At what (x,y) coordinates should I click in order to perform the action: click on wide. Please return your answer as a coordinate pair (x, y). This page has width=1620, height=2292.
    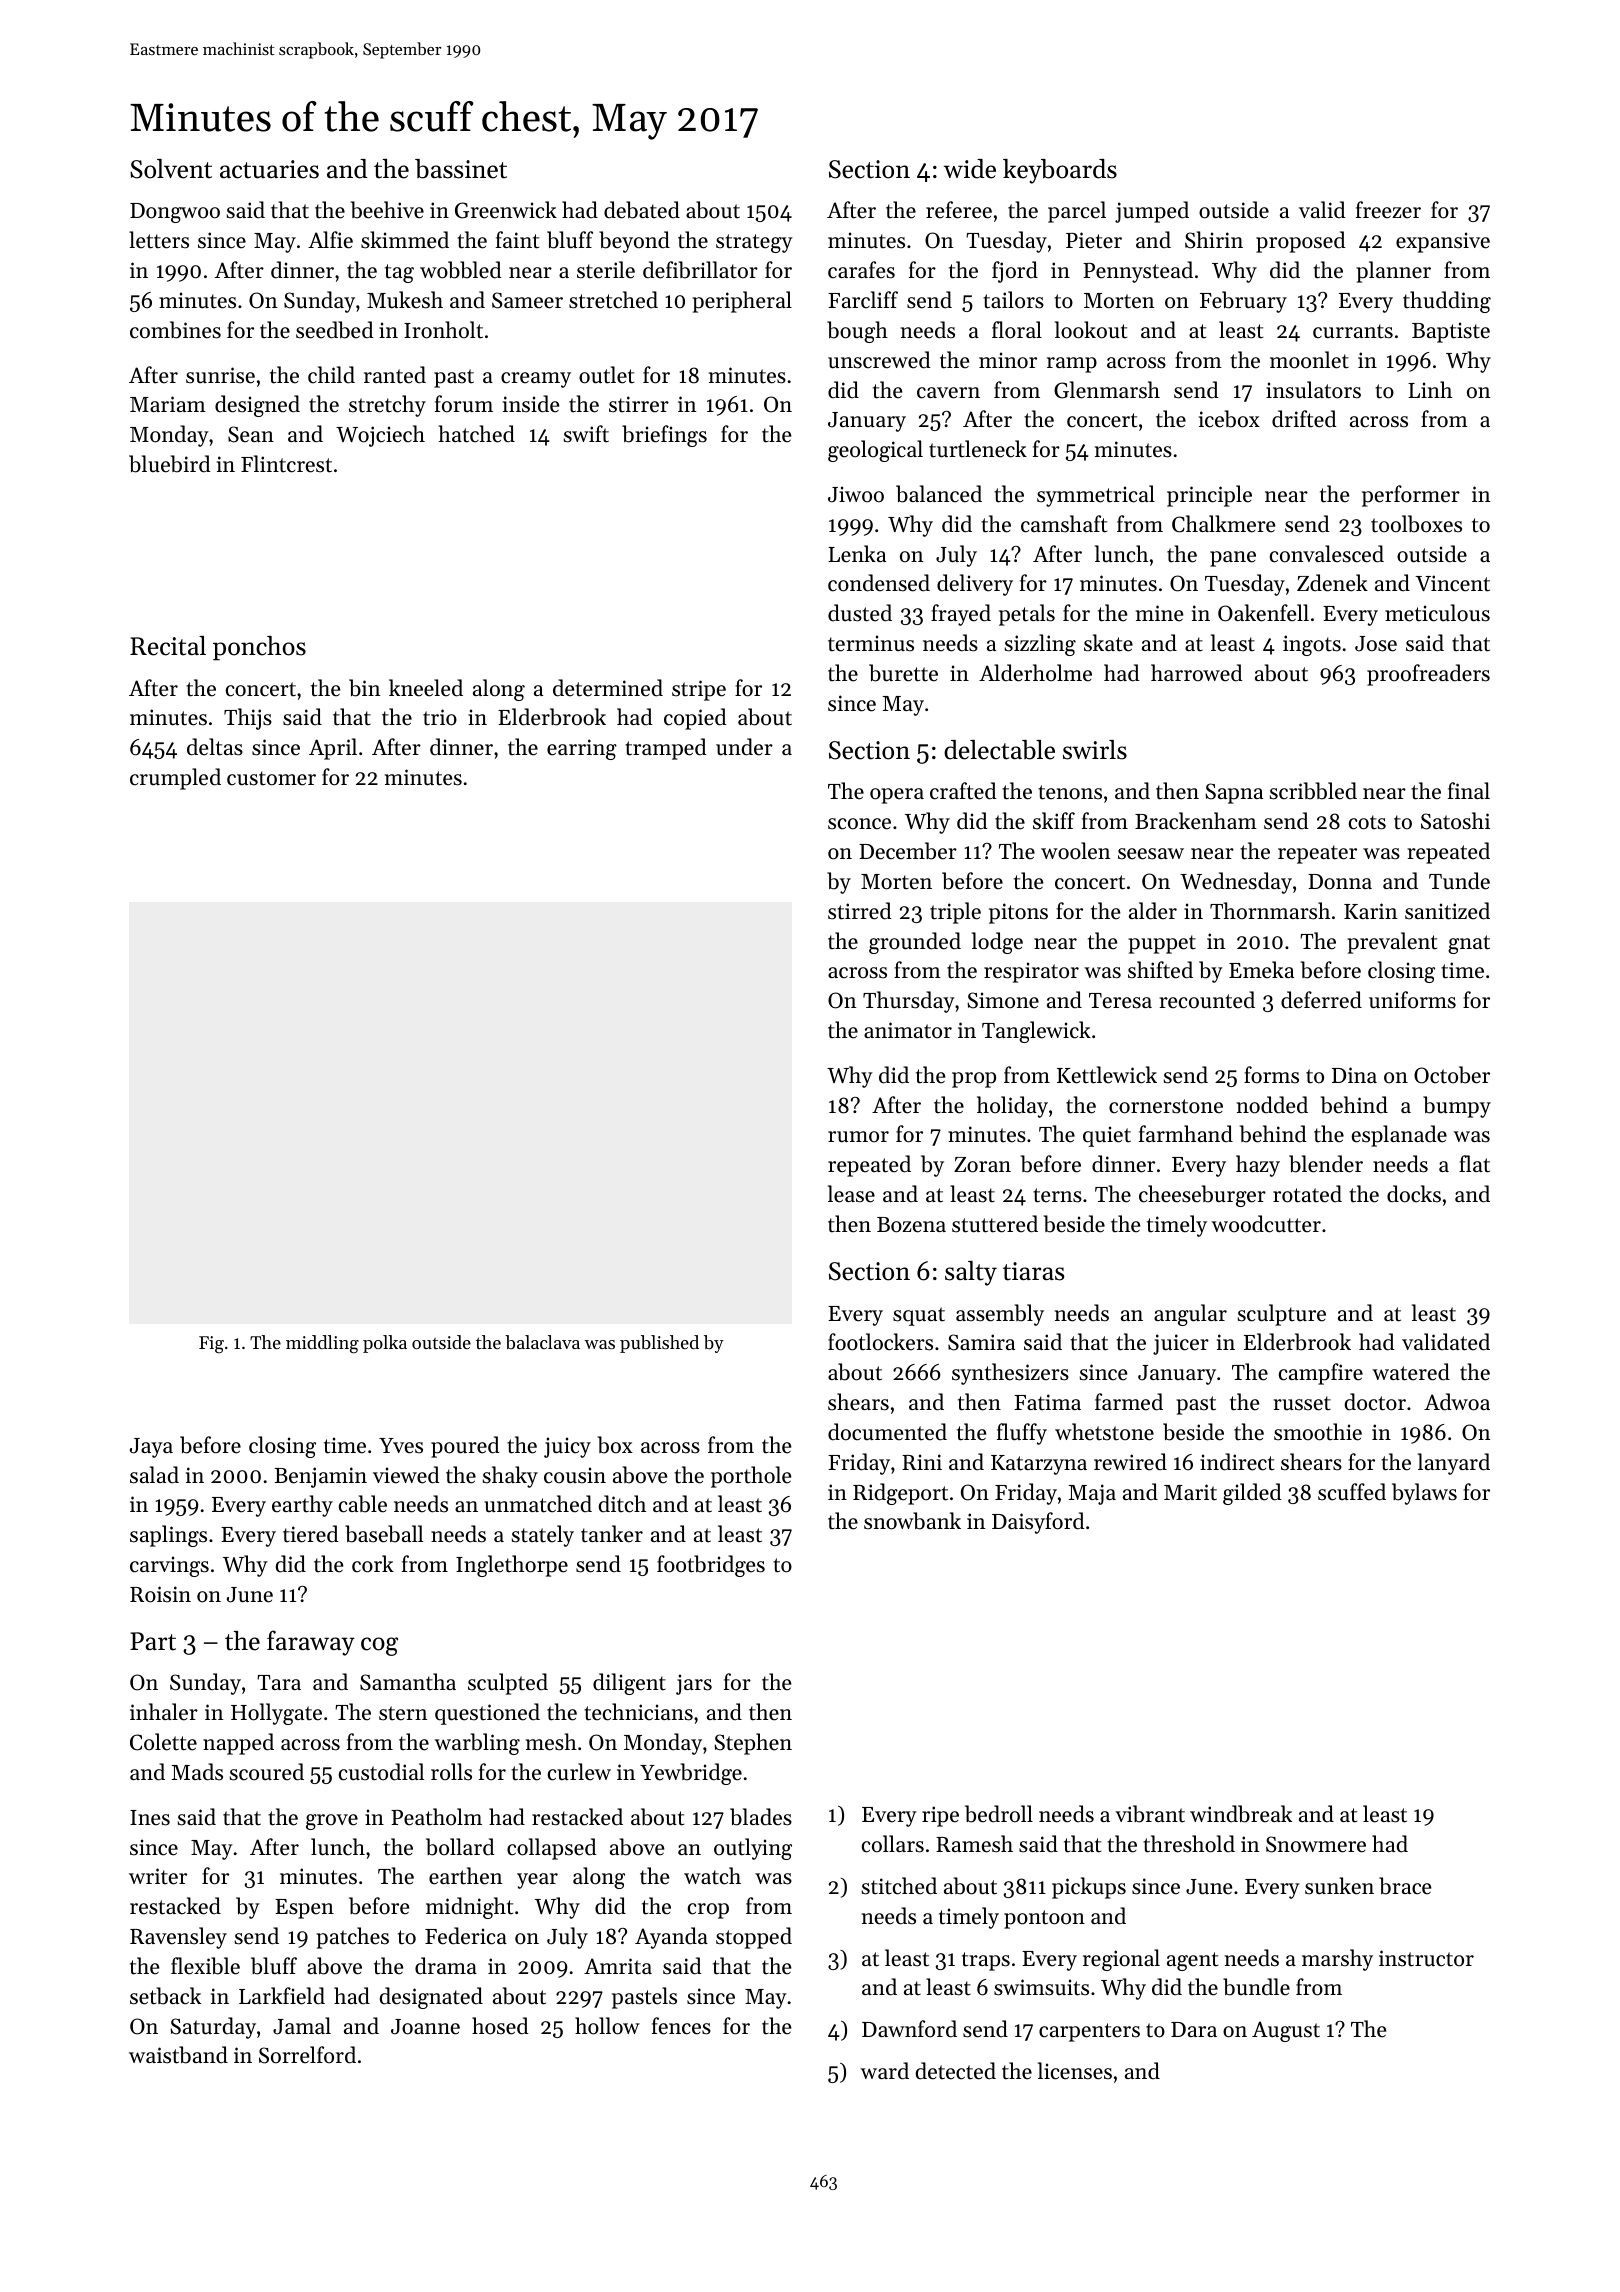
    Looking at the image, I should click on (970, 169).
